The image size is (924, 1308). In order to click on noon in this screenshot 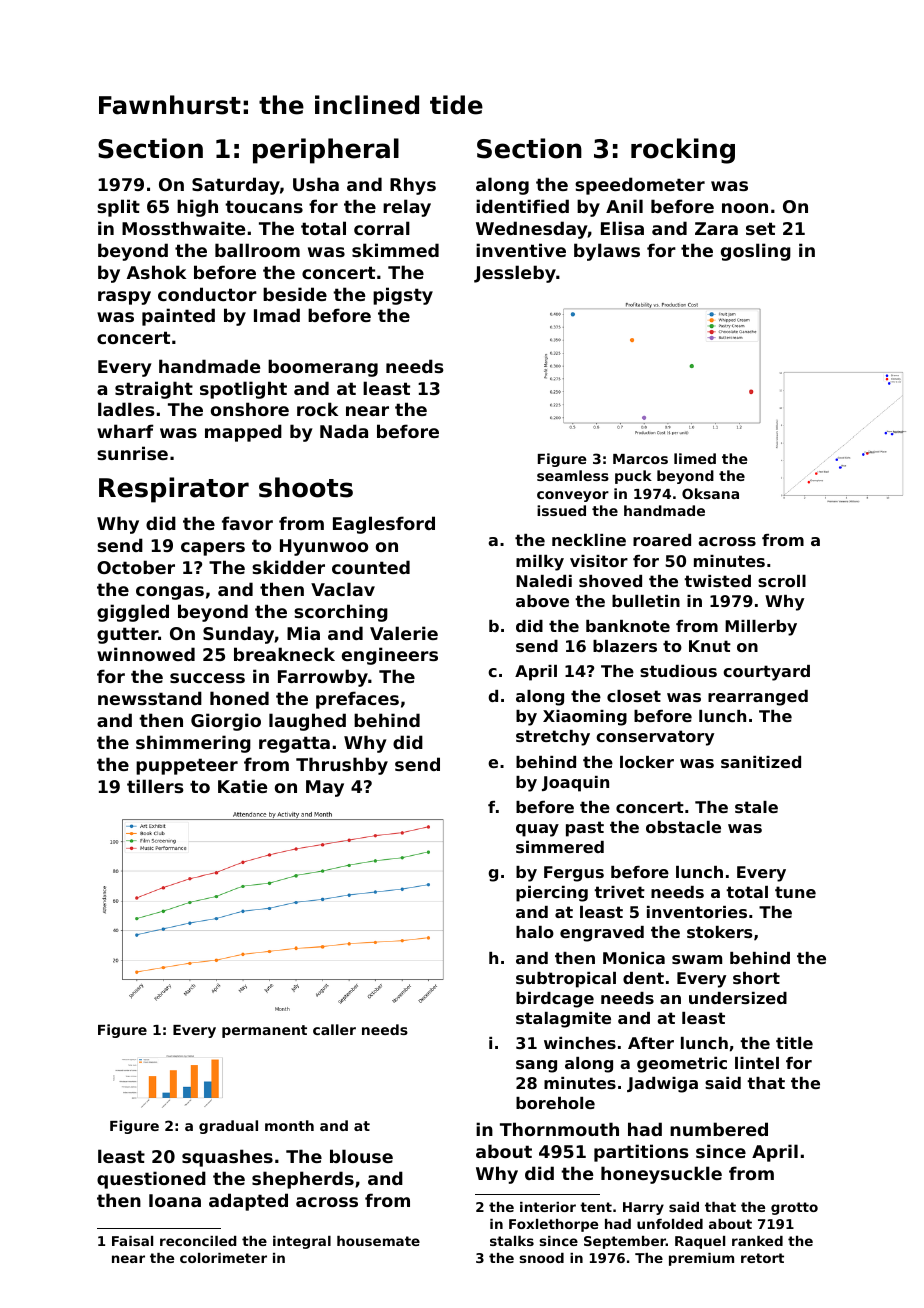, I will do `click(745, 208)`.
